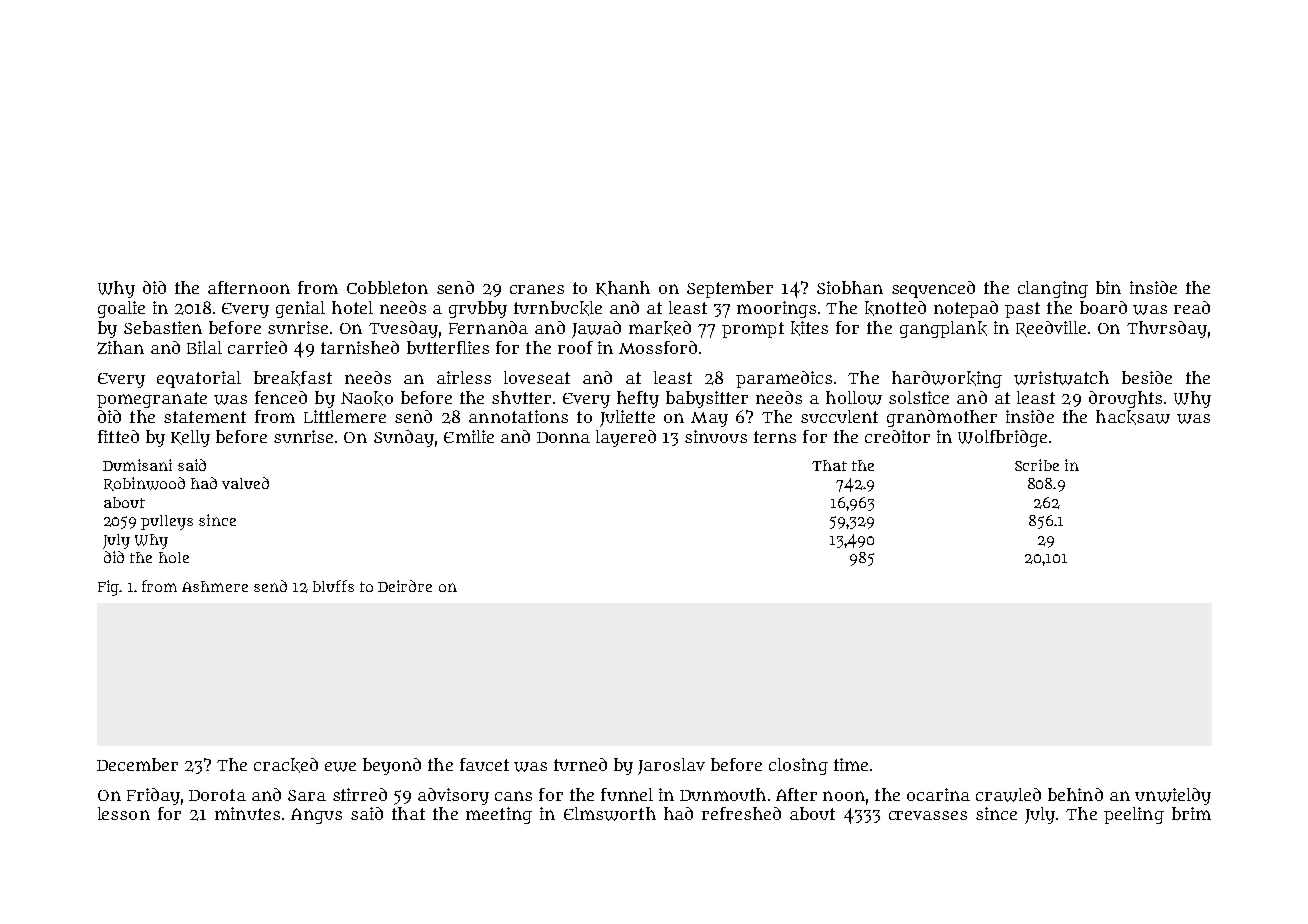  I want to click on carried, so click(257, 347).
